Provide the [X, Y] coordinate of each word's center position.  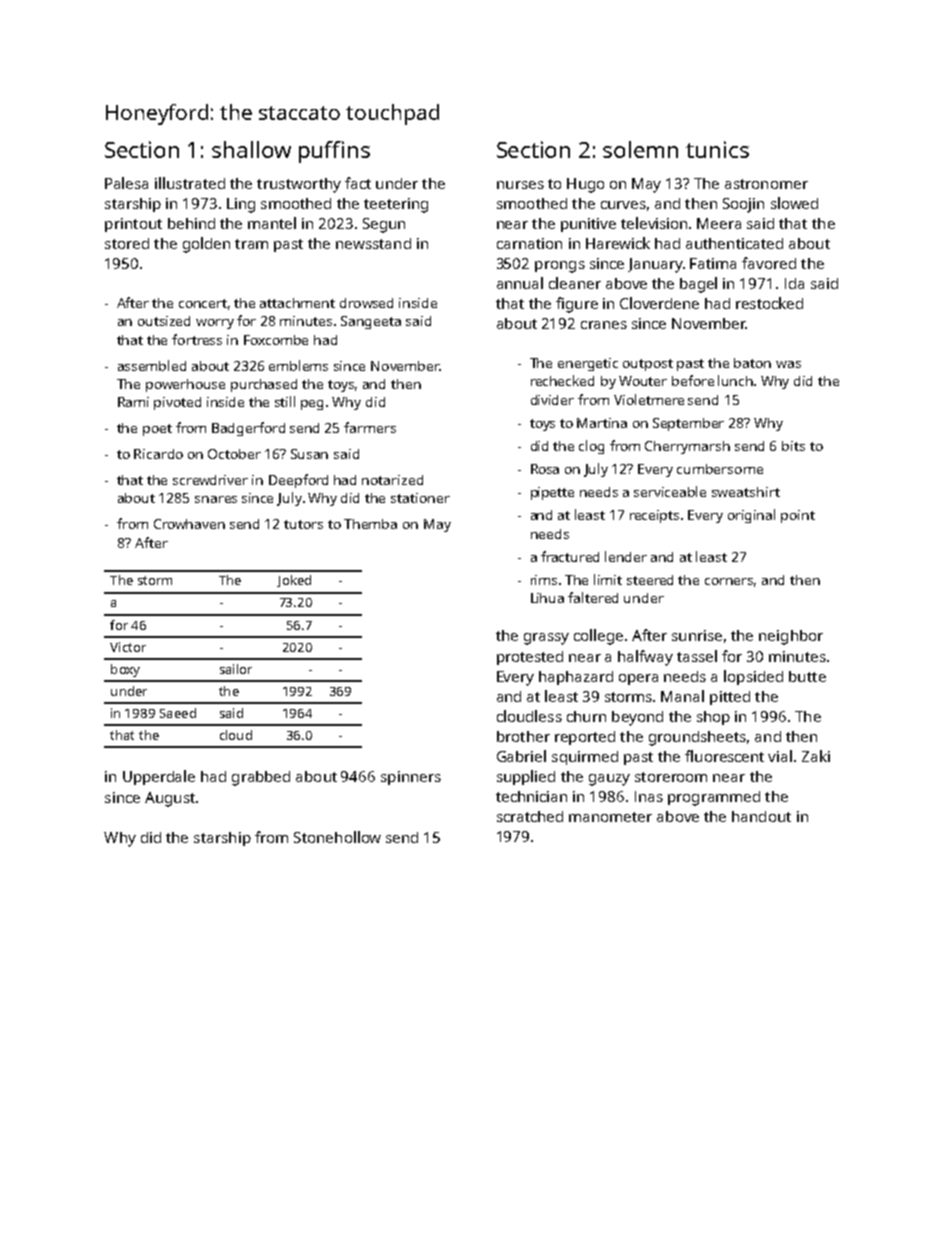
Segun [384, 225]
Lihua [547, 598]
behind [191, 223]
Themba [370, 524]
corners [729, 581]
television [654, 223]
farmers [370, 427]
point [798, 516]
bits [793, 446]
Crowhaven [189, 524]
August [170, 799]
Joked [294, 581]
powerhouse [185, 385]
